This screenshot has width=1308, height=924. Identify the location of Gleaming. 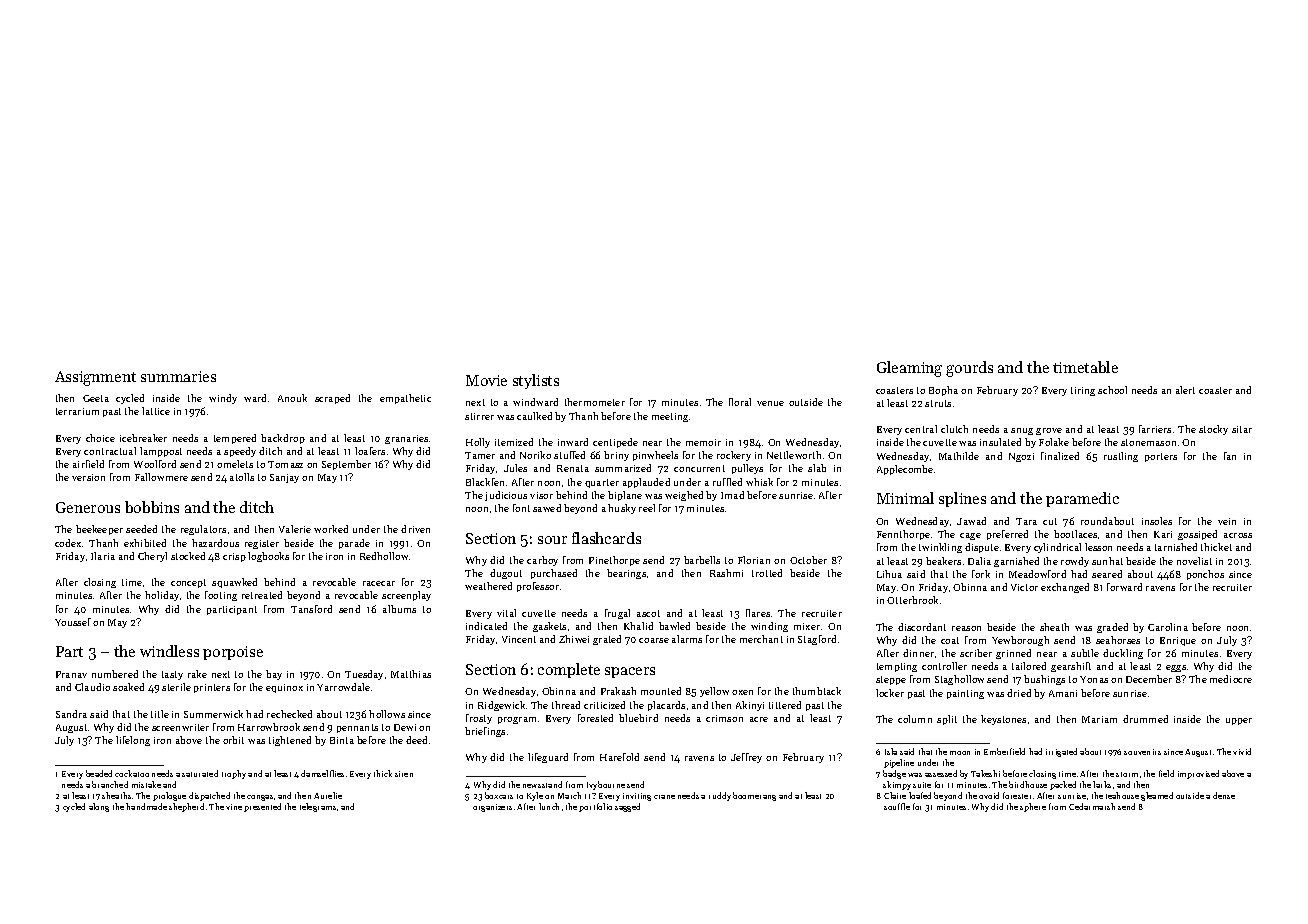
(909, 369).
